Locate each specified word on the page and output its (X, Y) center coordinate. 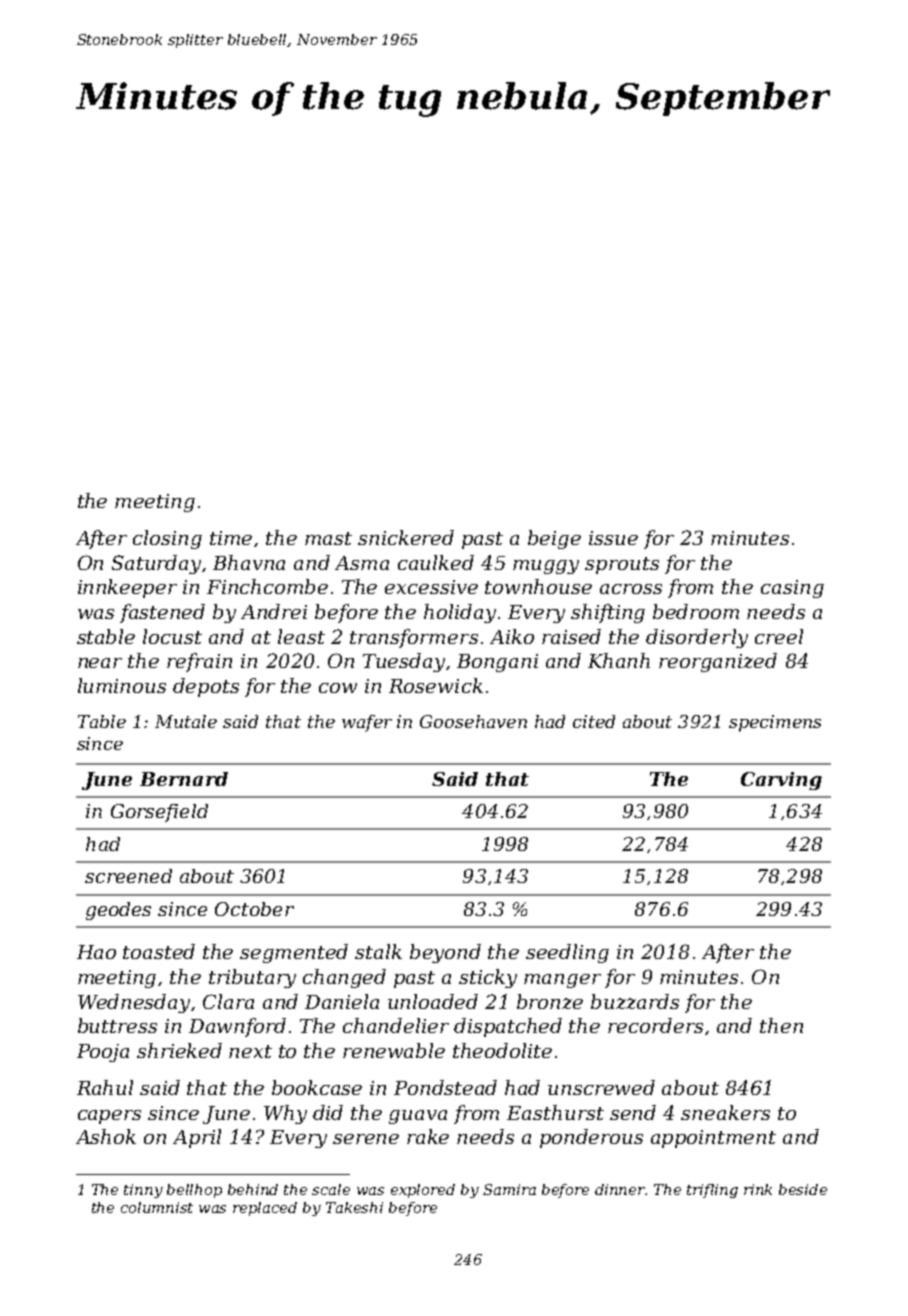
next (250, 1051)
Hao (96, 952)
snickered (406, 537)
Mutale (186, 721)
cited (594, 721)
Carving (781, 781)
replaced (265, 1209)
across (631, 589)
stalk (378, 951)
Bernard (184, 779)
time (231, 538)
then (781, 1025)
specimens (775, 723)
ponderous (591, 1138)
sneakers (725, 1112)
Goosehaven (473, 721)
